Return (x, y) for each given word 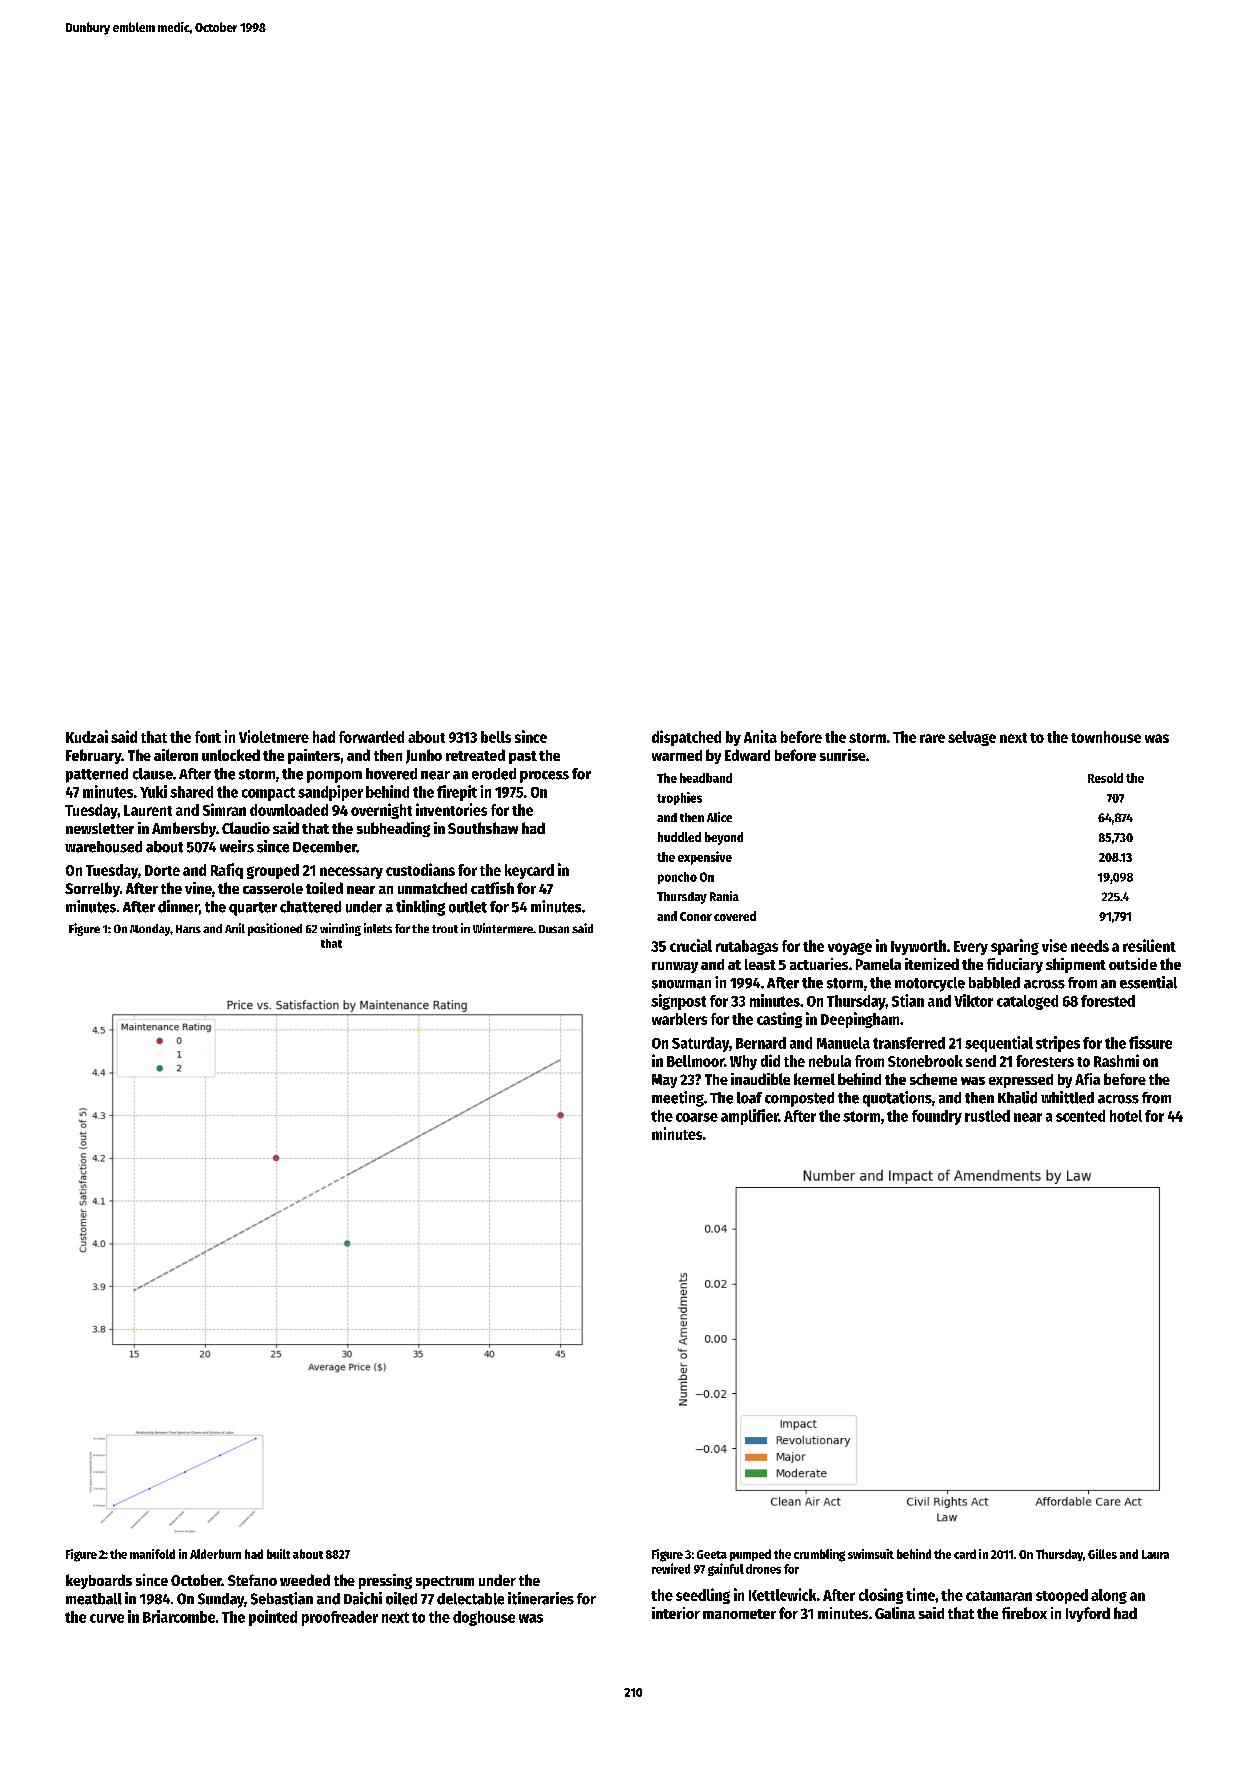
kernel (814, 1079)
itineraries (541, 1598)
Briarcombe (179, 1616)
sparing (1015, 947)
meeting (678, 1099)
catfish (492, 888)
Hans (188, 929)
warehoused (103, 847)
